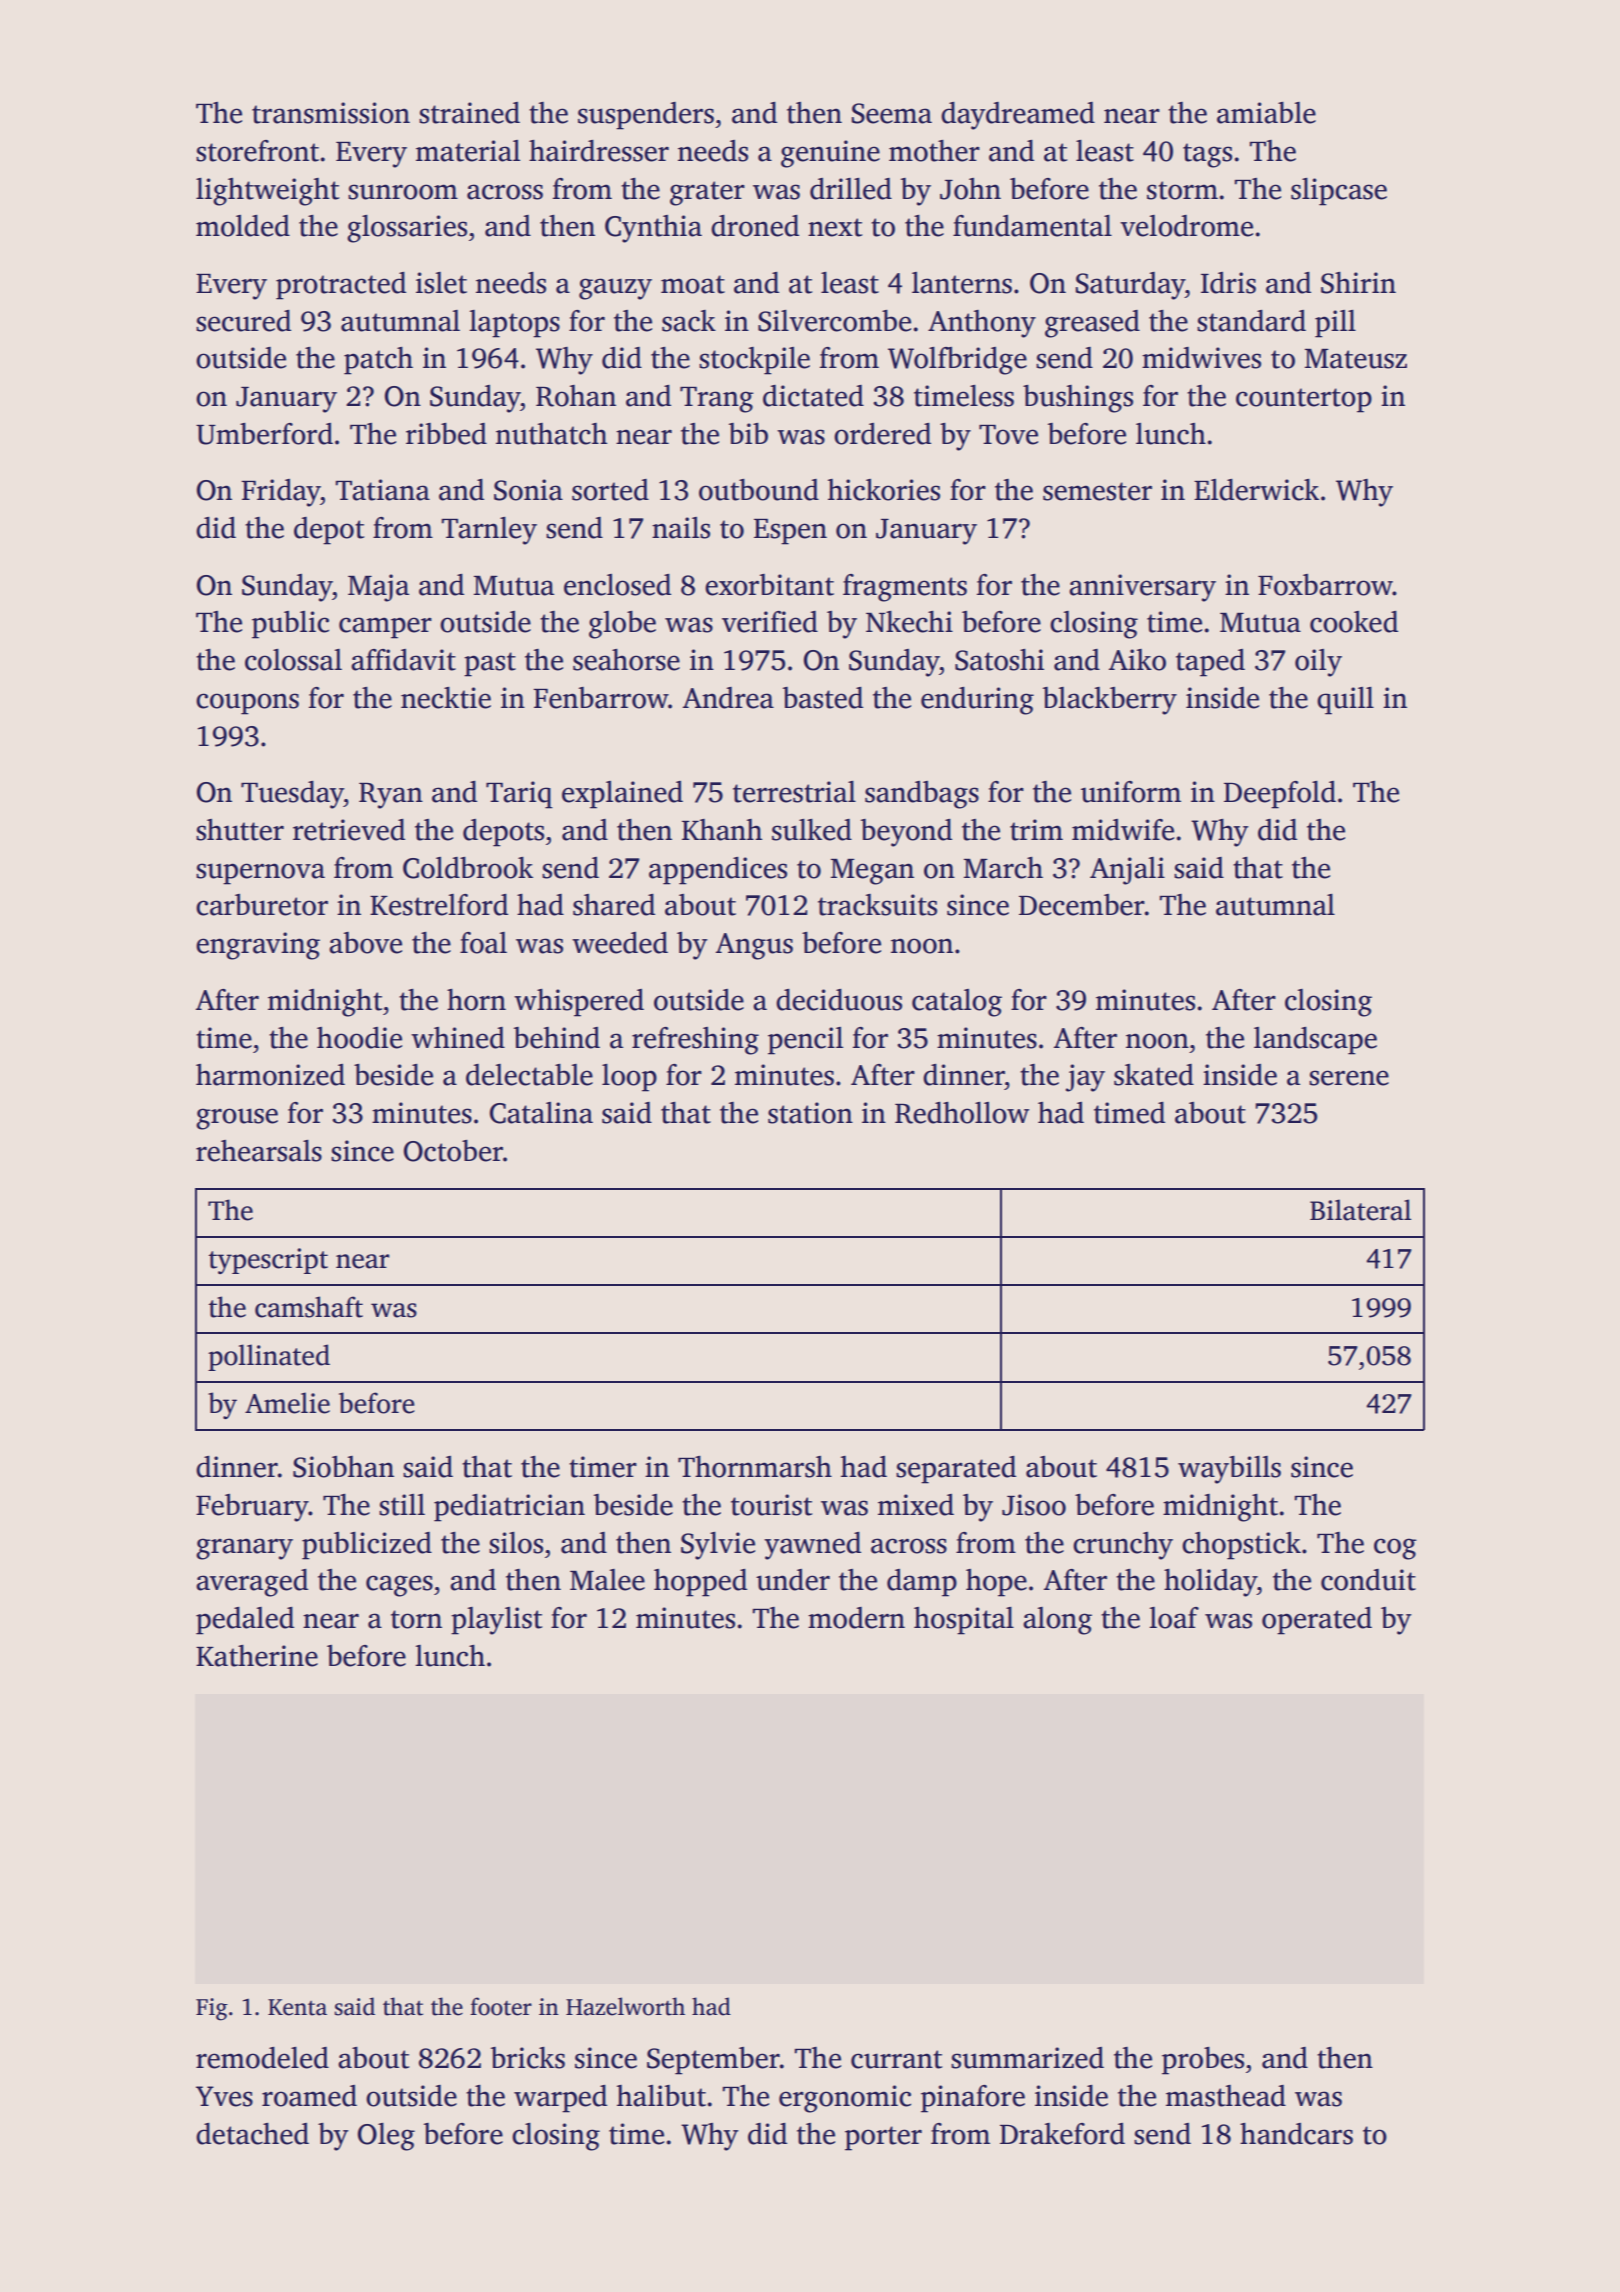 The height and width of the screenshot is (2292, 1620). Describe the element at coordinates (1186, 226) in the screenshot. I see `velodrome` at that location.
